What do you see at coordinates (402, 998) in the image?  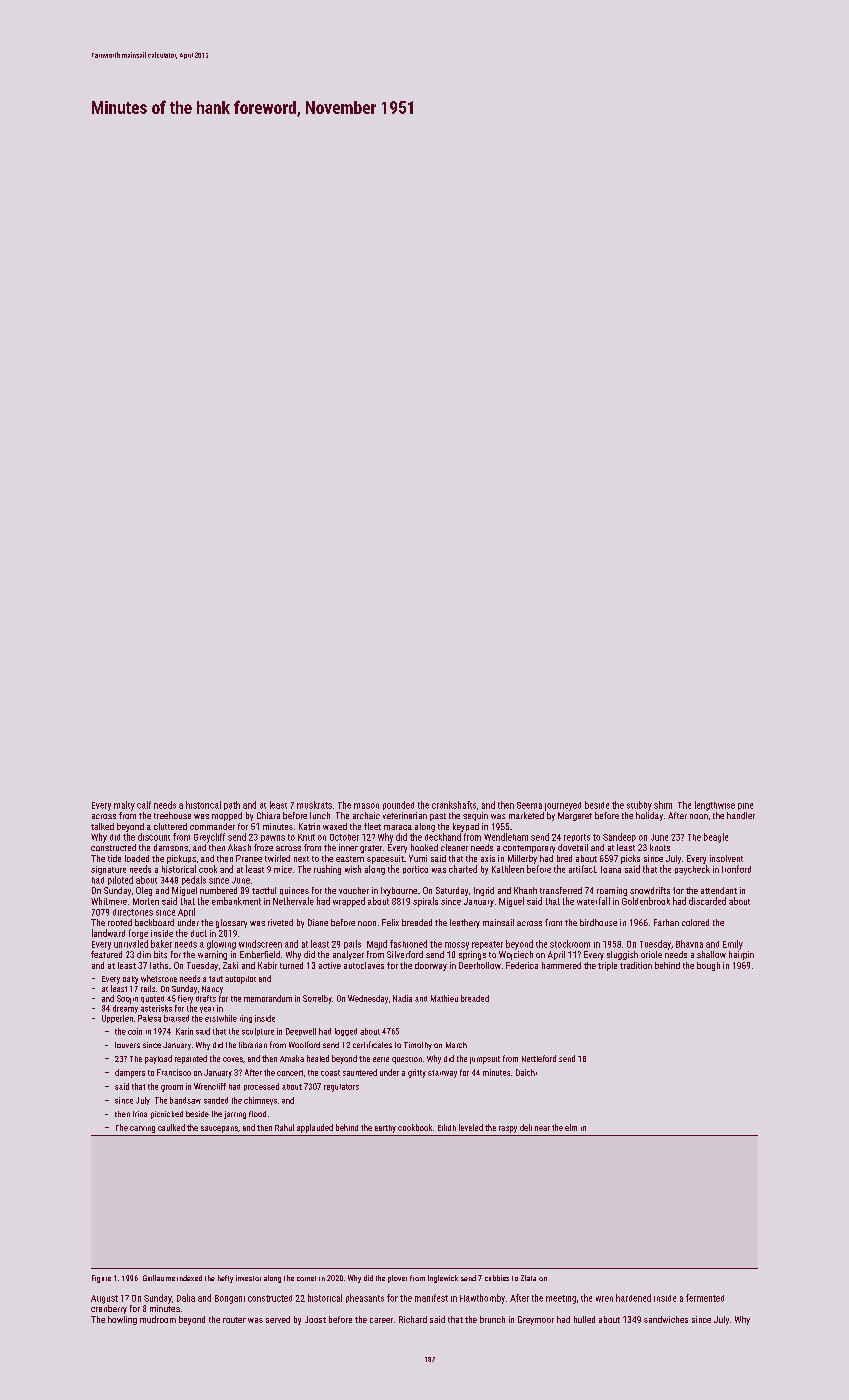 I see `Nadia` at bounding box center [402, 998].
